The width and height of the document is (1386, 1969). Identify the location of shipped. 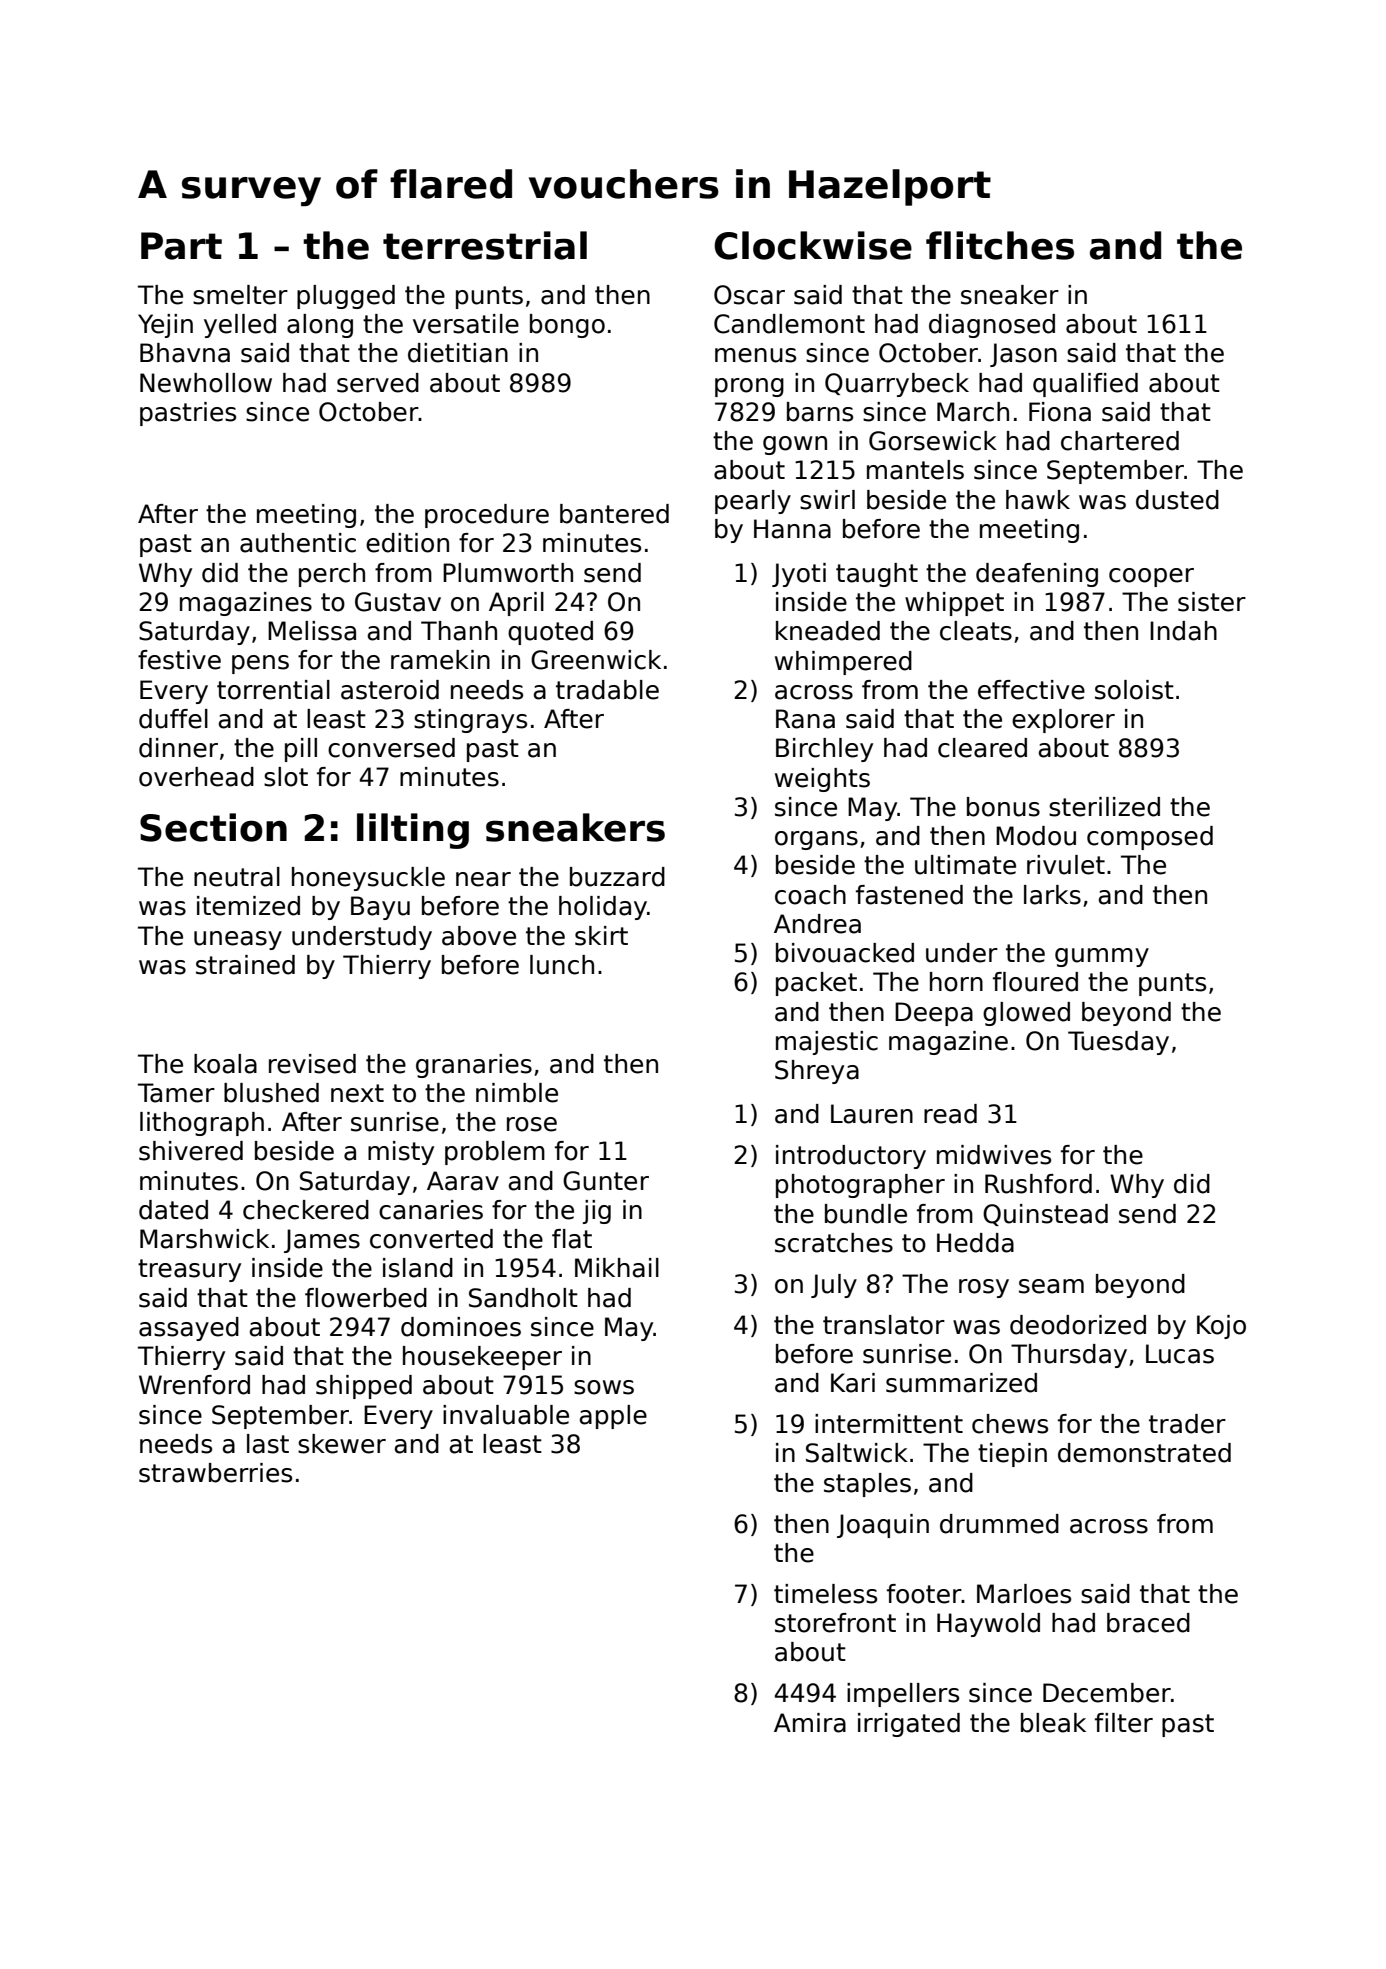
(364, 1387).
